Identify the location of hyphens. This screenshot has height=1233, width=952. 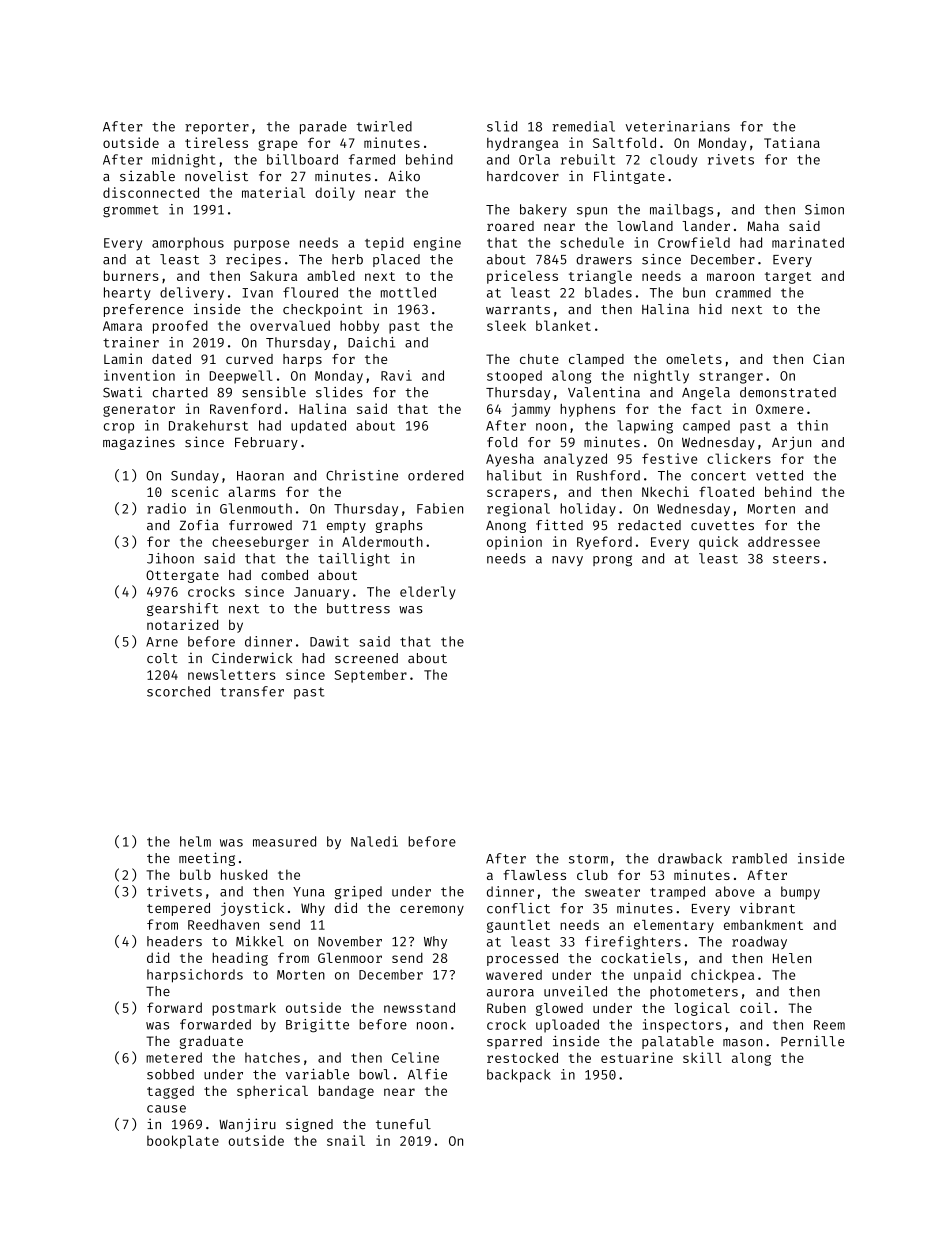
(587, 410).
